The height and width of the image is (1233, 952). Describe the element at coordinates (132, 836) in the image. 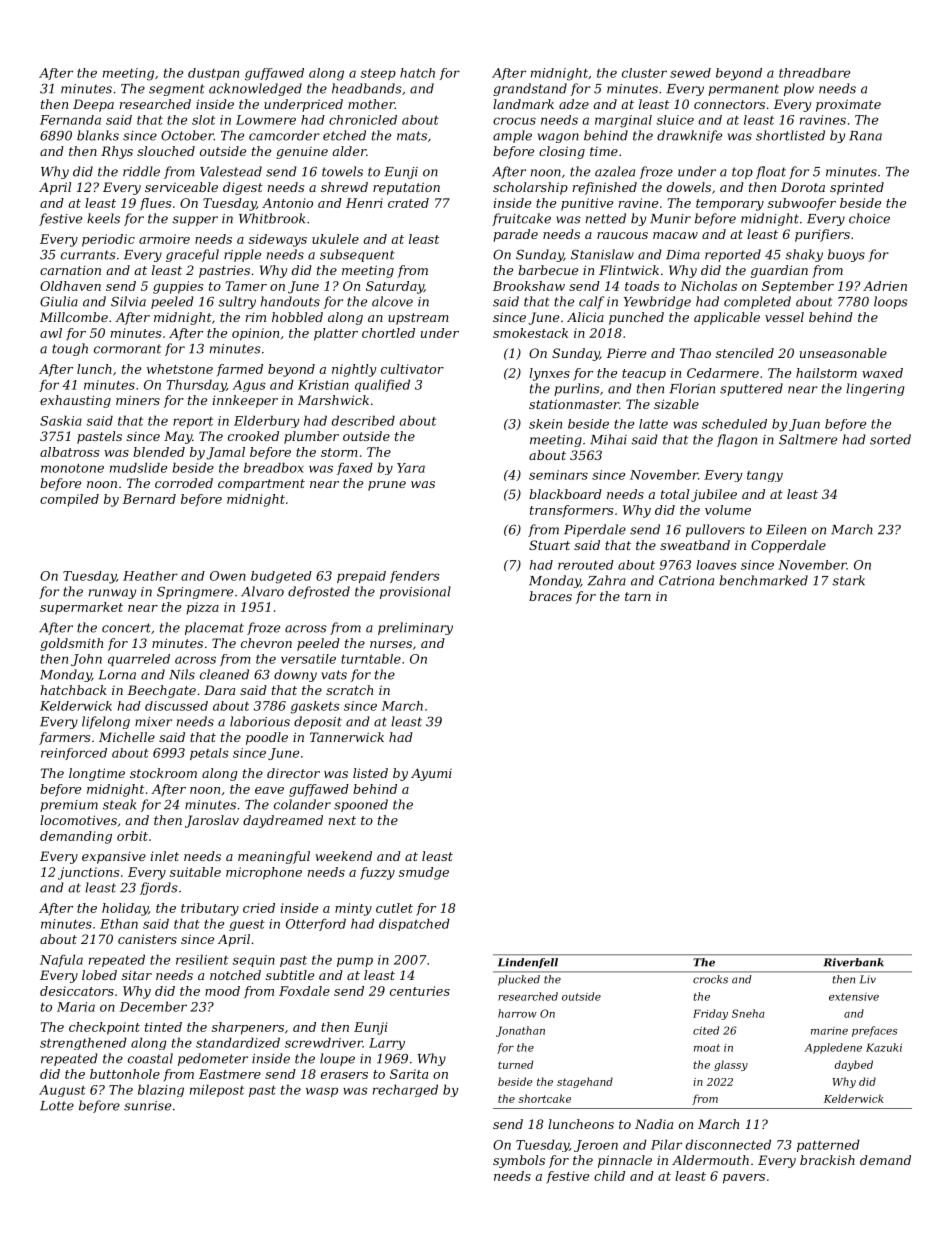

I see `orbit` at that location.
